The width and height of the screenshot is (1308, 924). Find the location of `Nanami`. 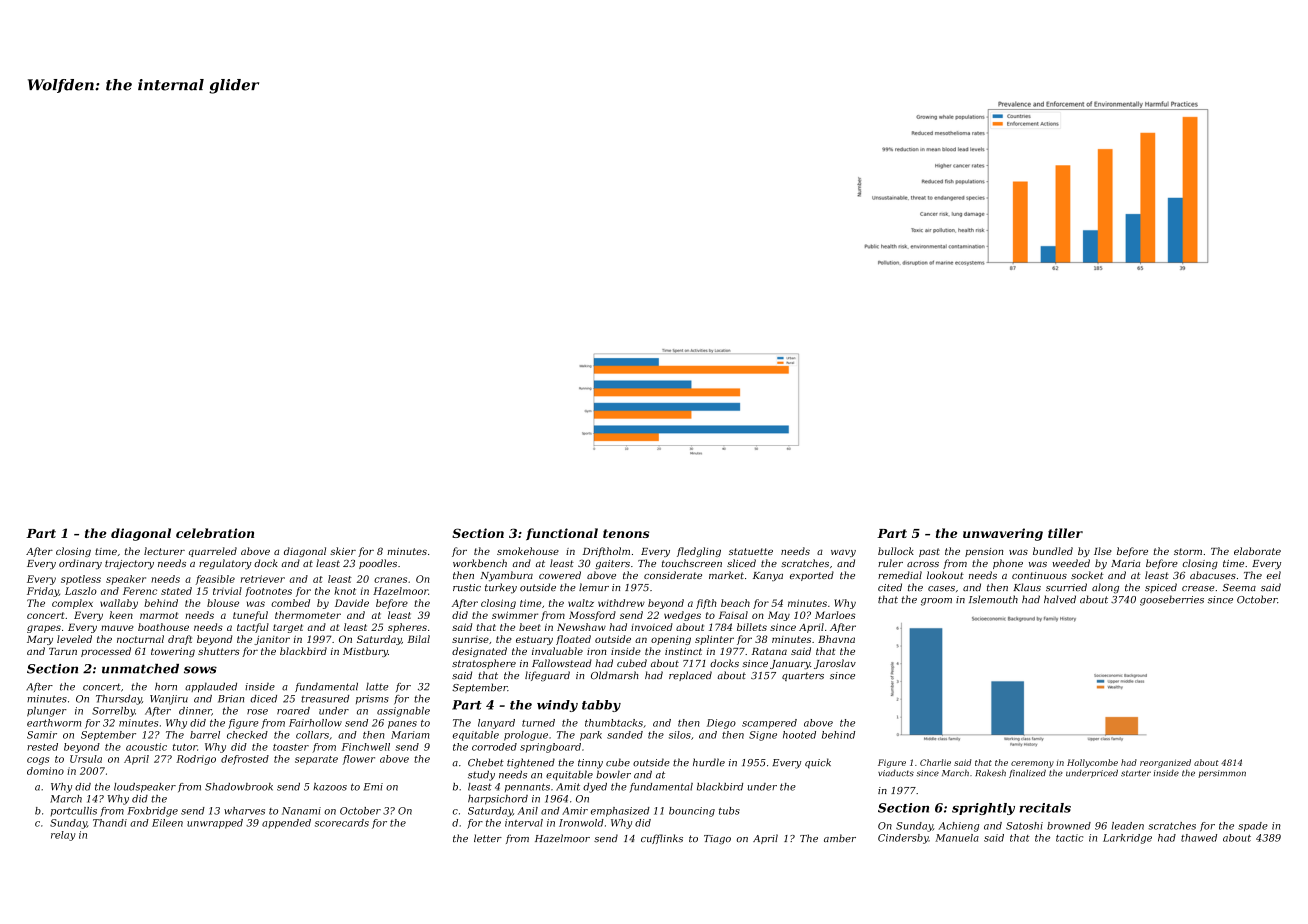

Nanami is located at coordinates (301, 811).
